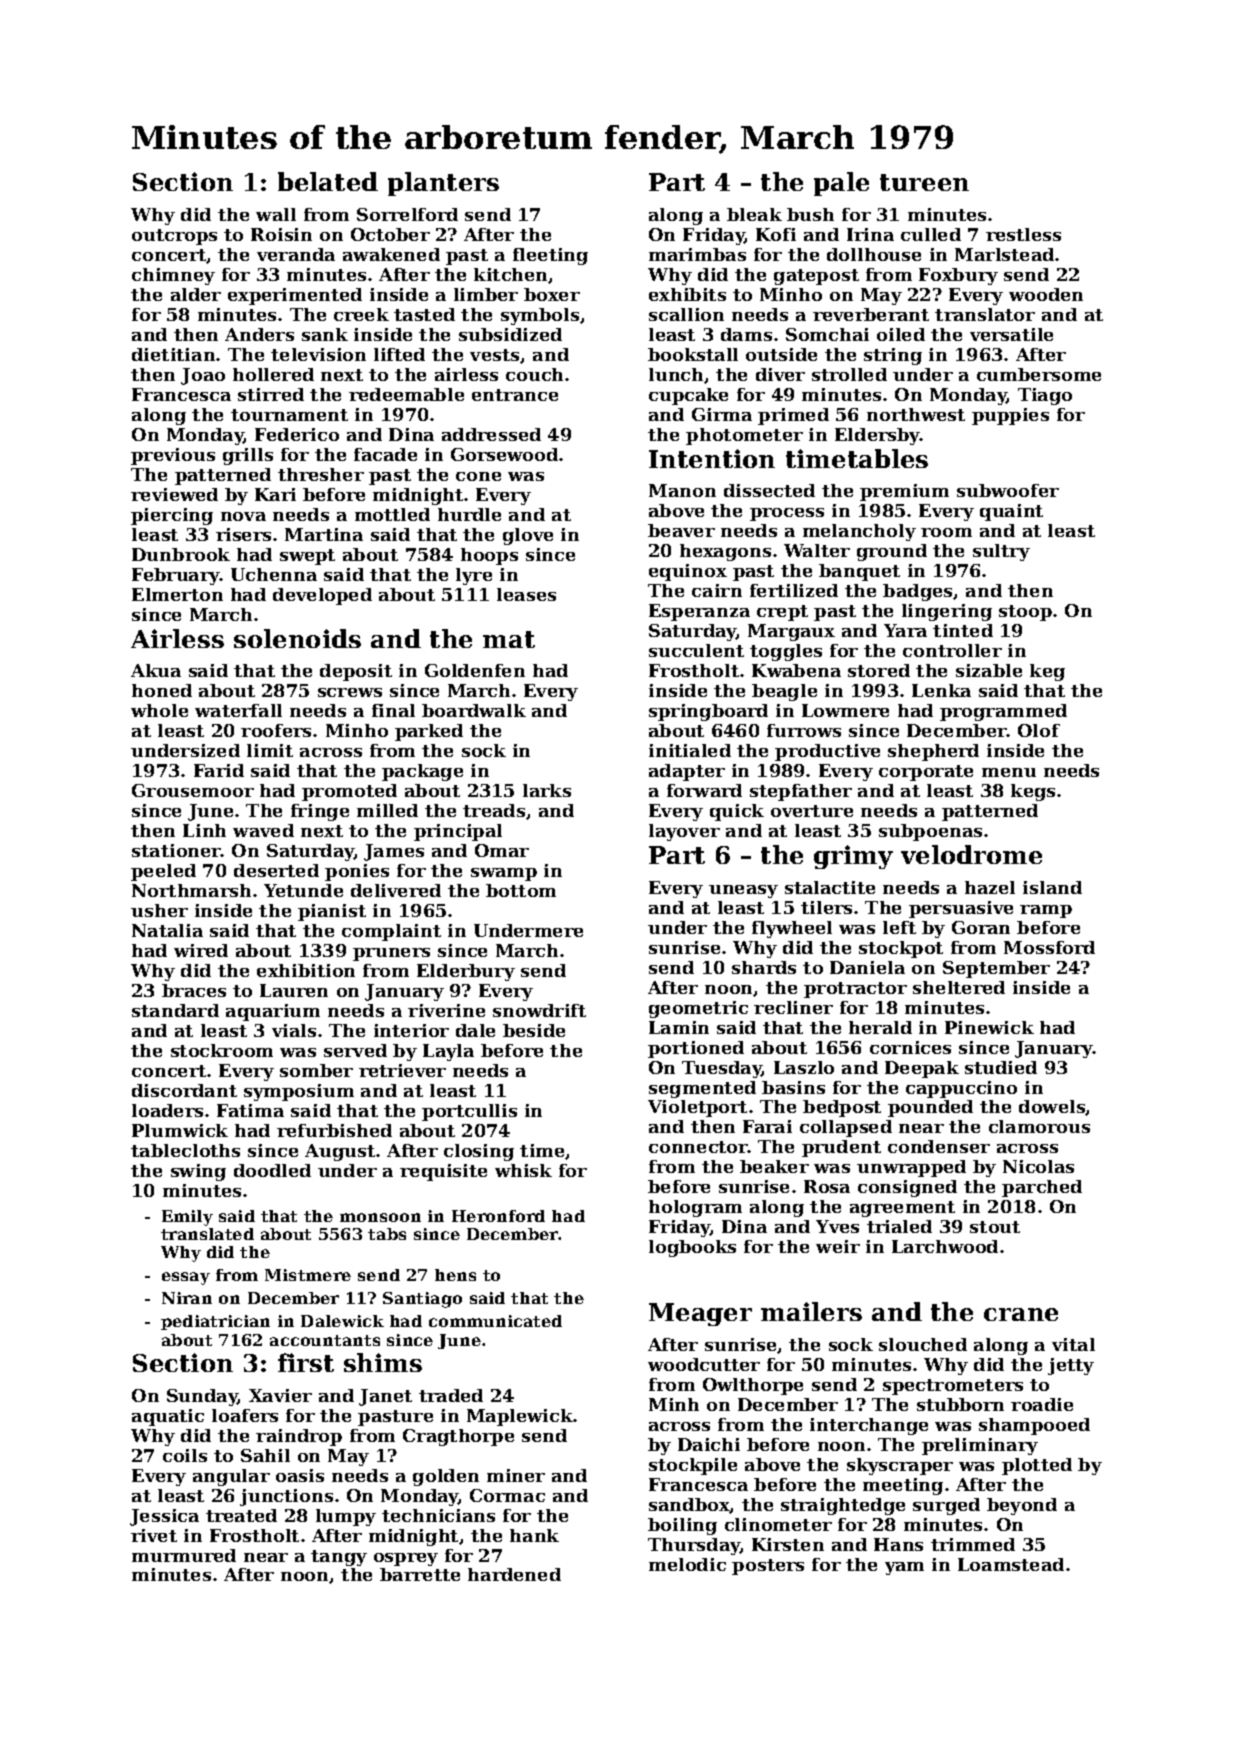 The width and height of the screenshot is (1239, 1752). Describe the element at coordinates (328, 181) in the screenshot. I see `belated` at that location.
